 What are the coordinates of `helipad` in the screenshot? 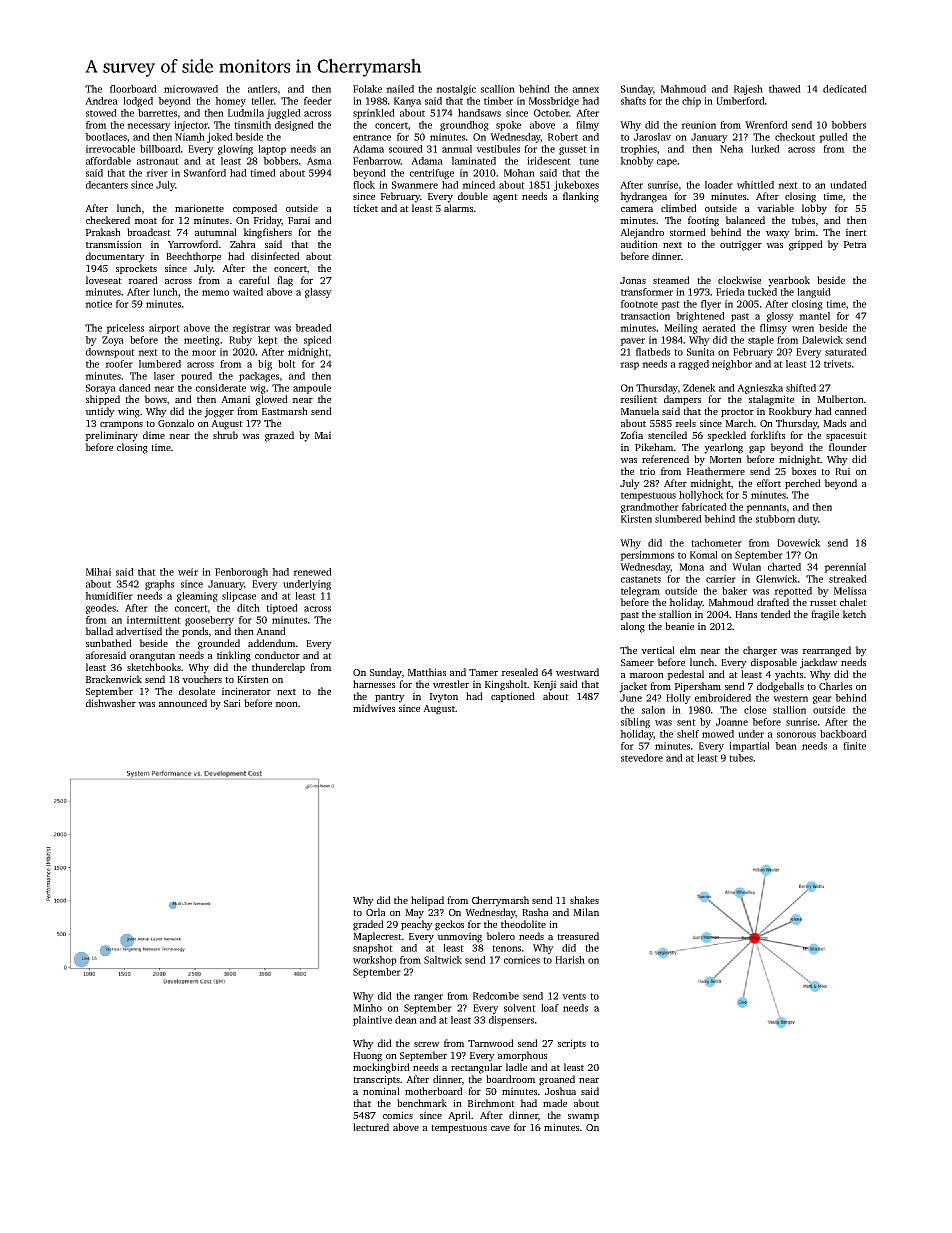 It's located at (427, 901).
